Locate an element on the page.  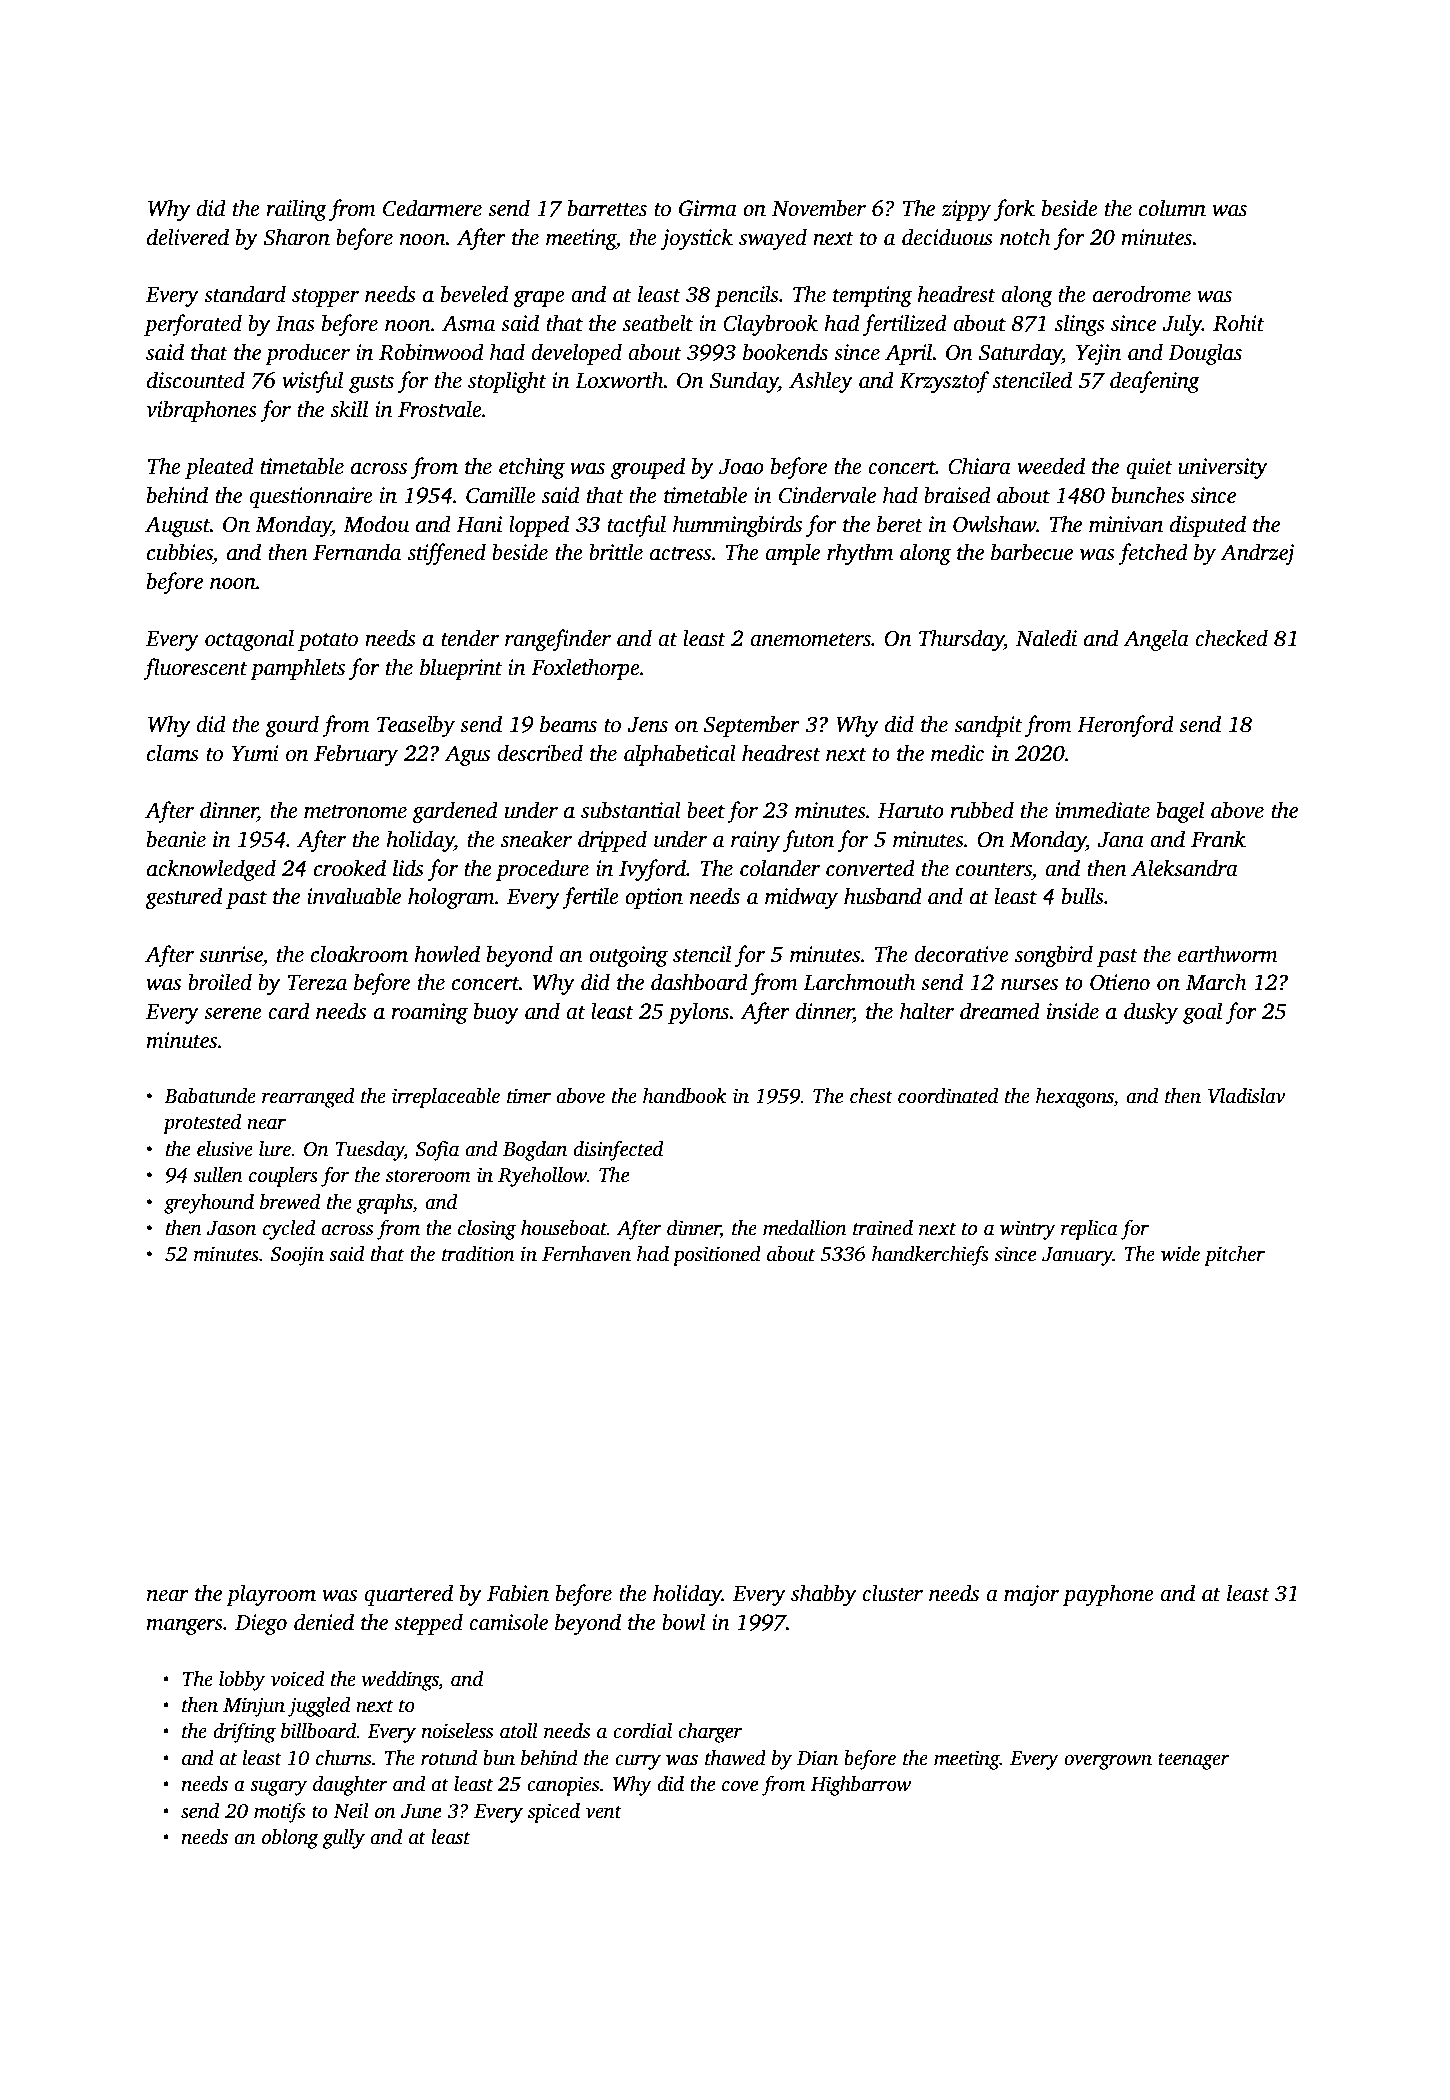
Rohit is located at coordinates (1239, 323).
